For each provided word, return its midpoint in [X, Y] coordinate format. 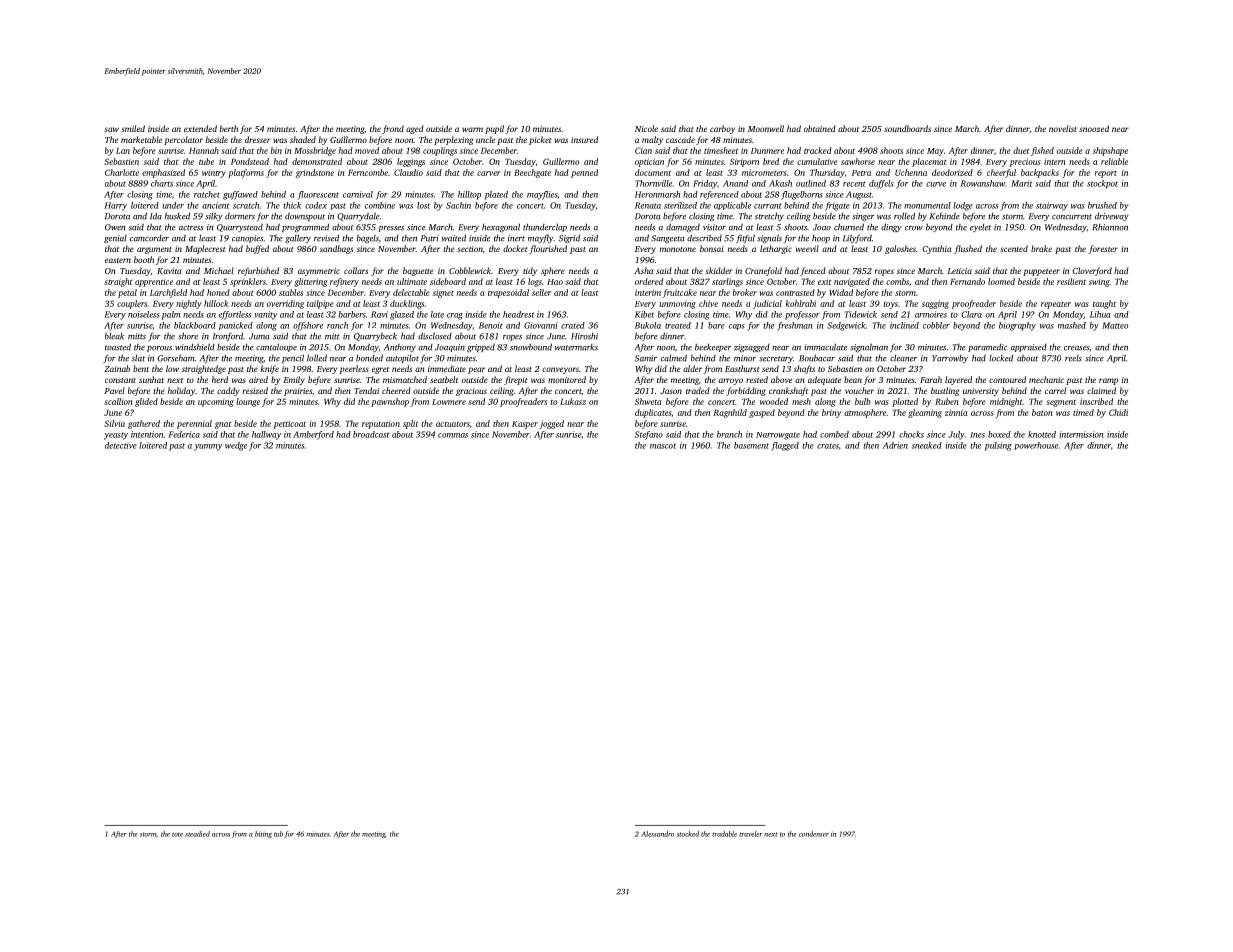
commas [453, 435]
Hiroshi [584, 336]
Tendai [366, 390]
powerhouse [1036, 446]
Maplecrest [205, 249]
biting [263, 834]
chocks [911, 434]
